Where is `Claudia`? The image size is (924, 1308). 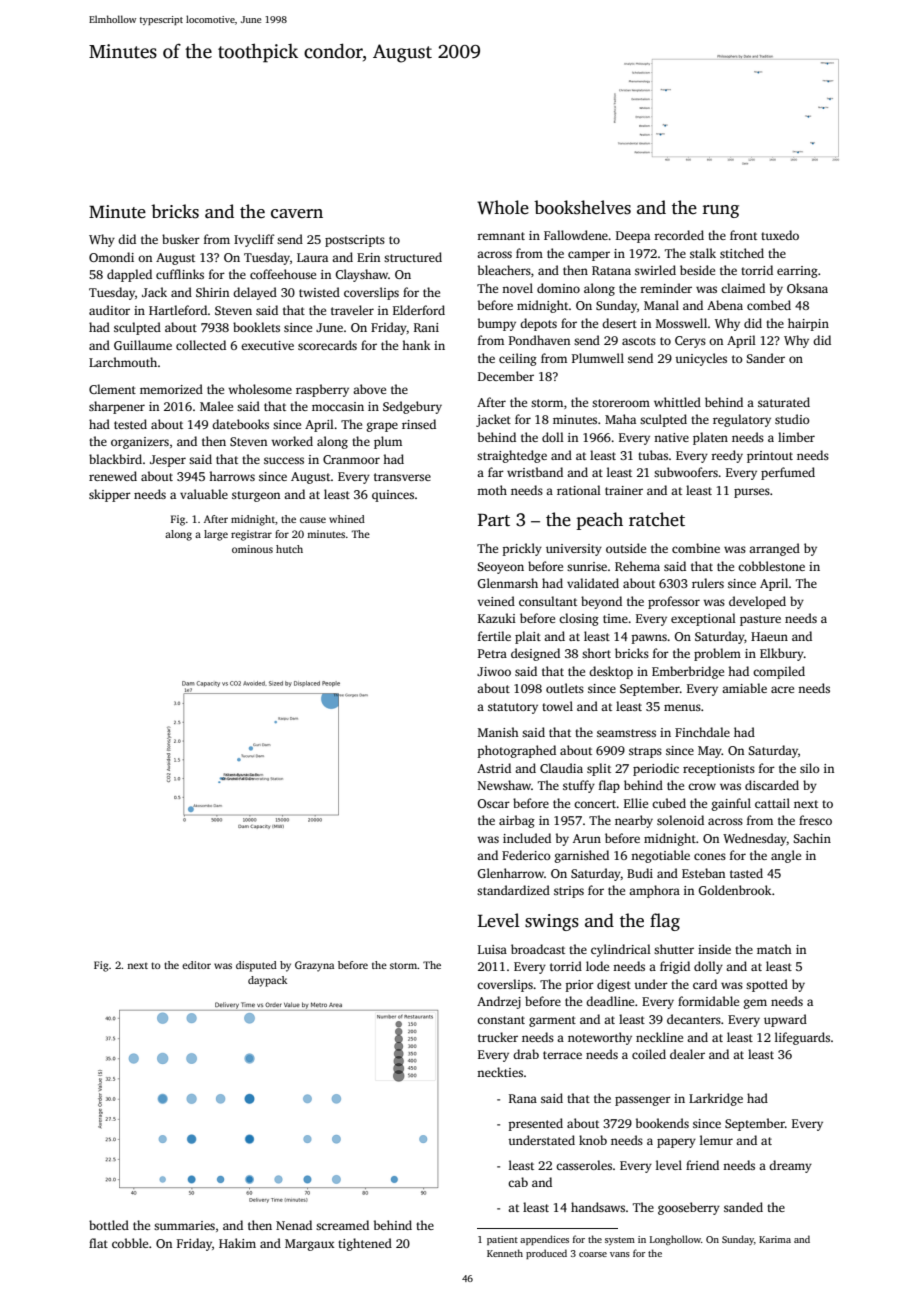
Claudia is located at coordinates (561, 768).
